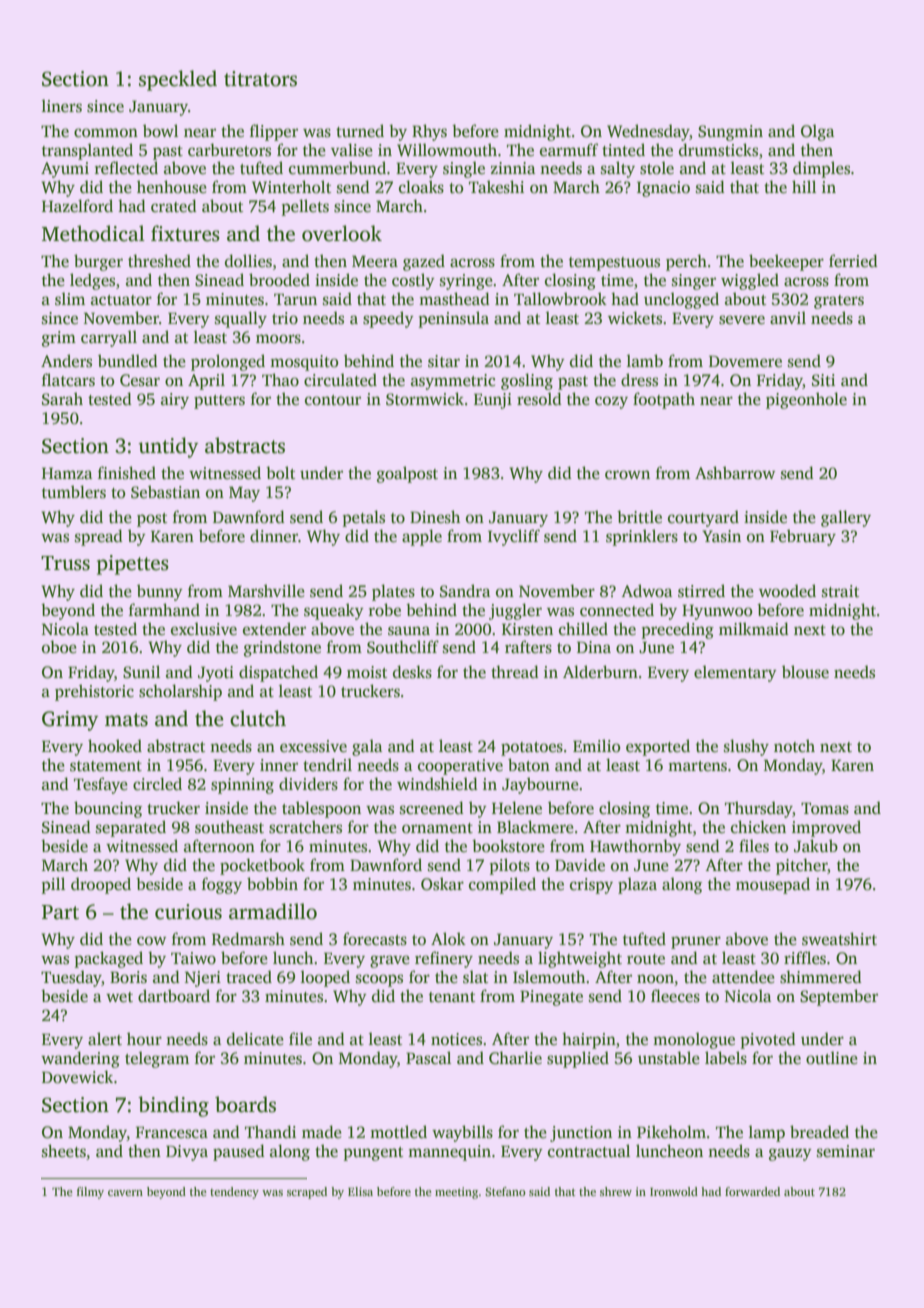 The width and height of the screenshot is (924, 1308). What do you see at coordinates (730, 133) in the screenshot?
I see `Sungmin` at bounding box center [730, 133].
